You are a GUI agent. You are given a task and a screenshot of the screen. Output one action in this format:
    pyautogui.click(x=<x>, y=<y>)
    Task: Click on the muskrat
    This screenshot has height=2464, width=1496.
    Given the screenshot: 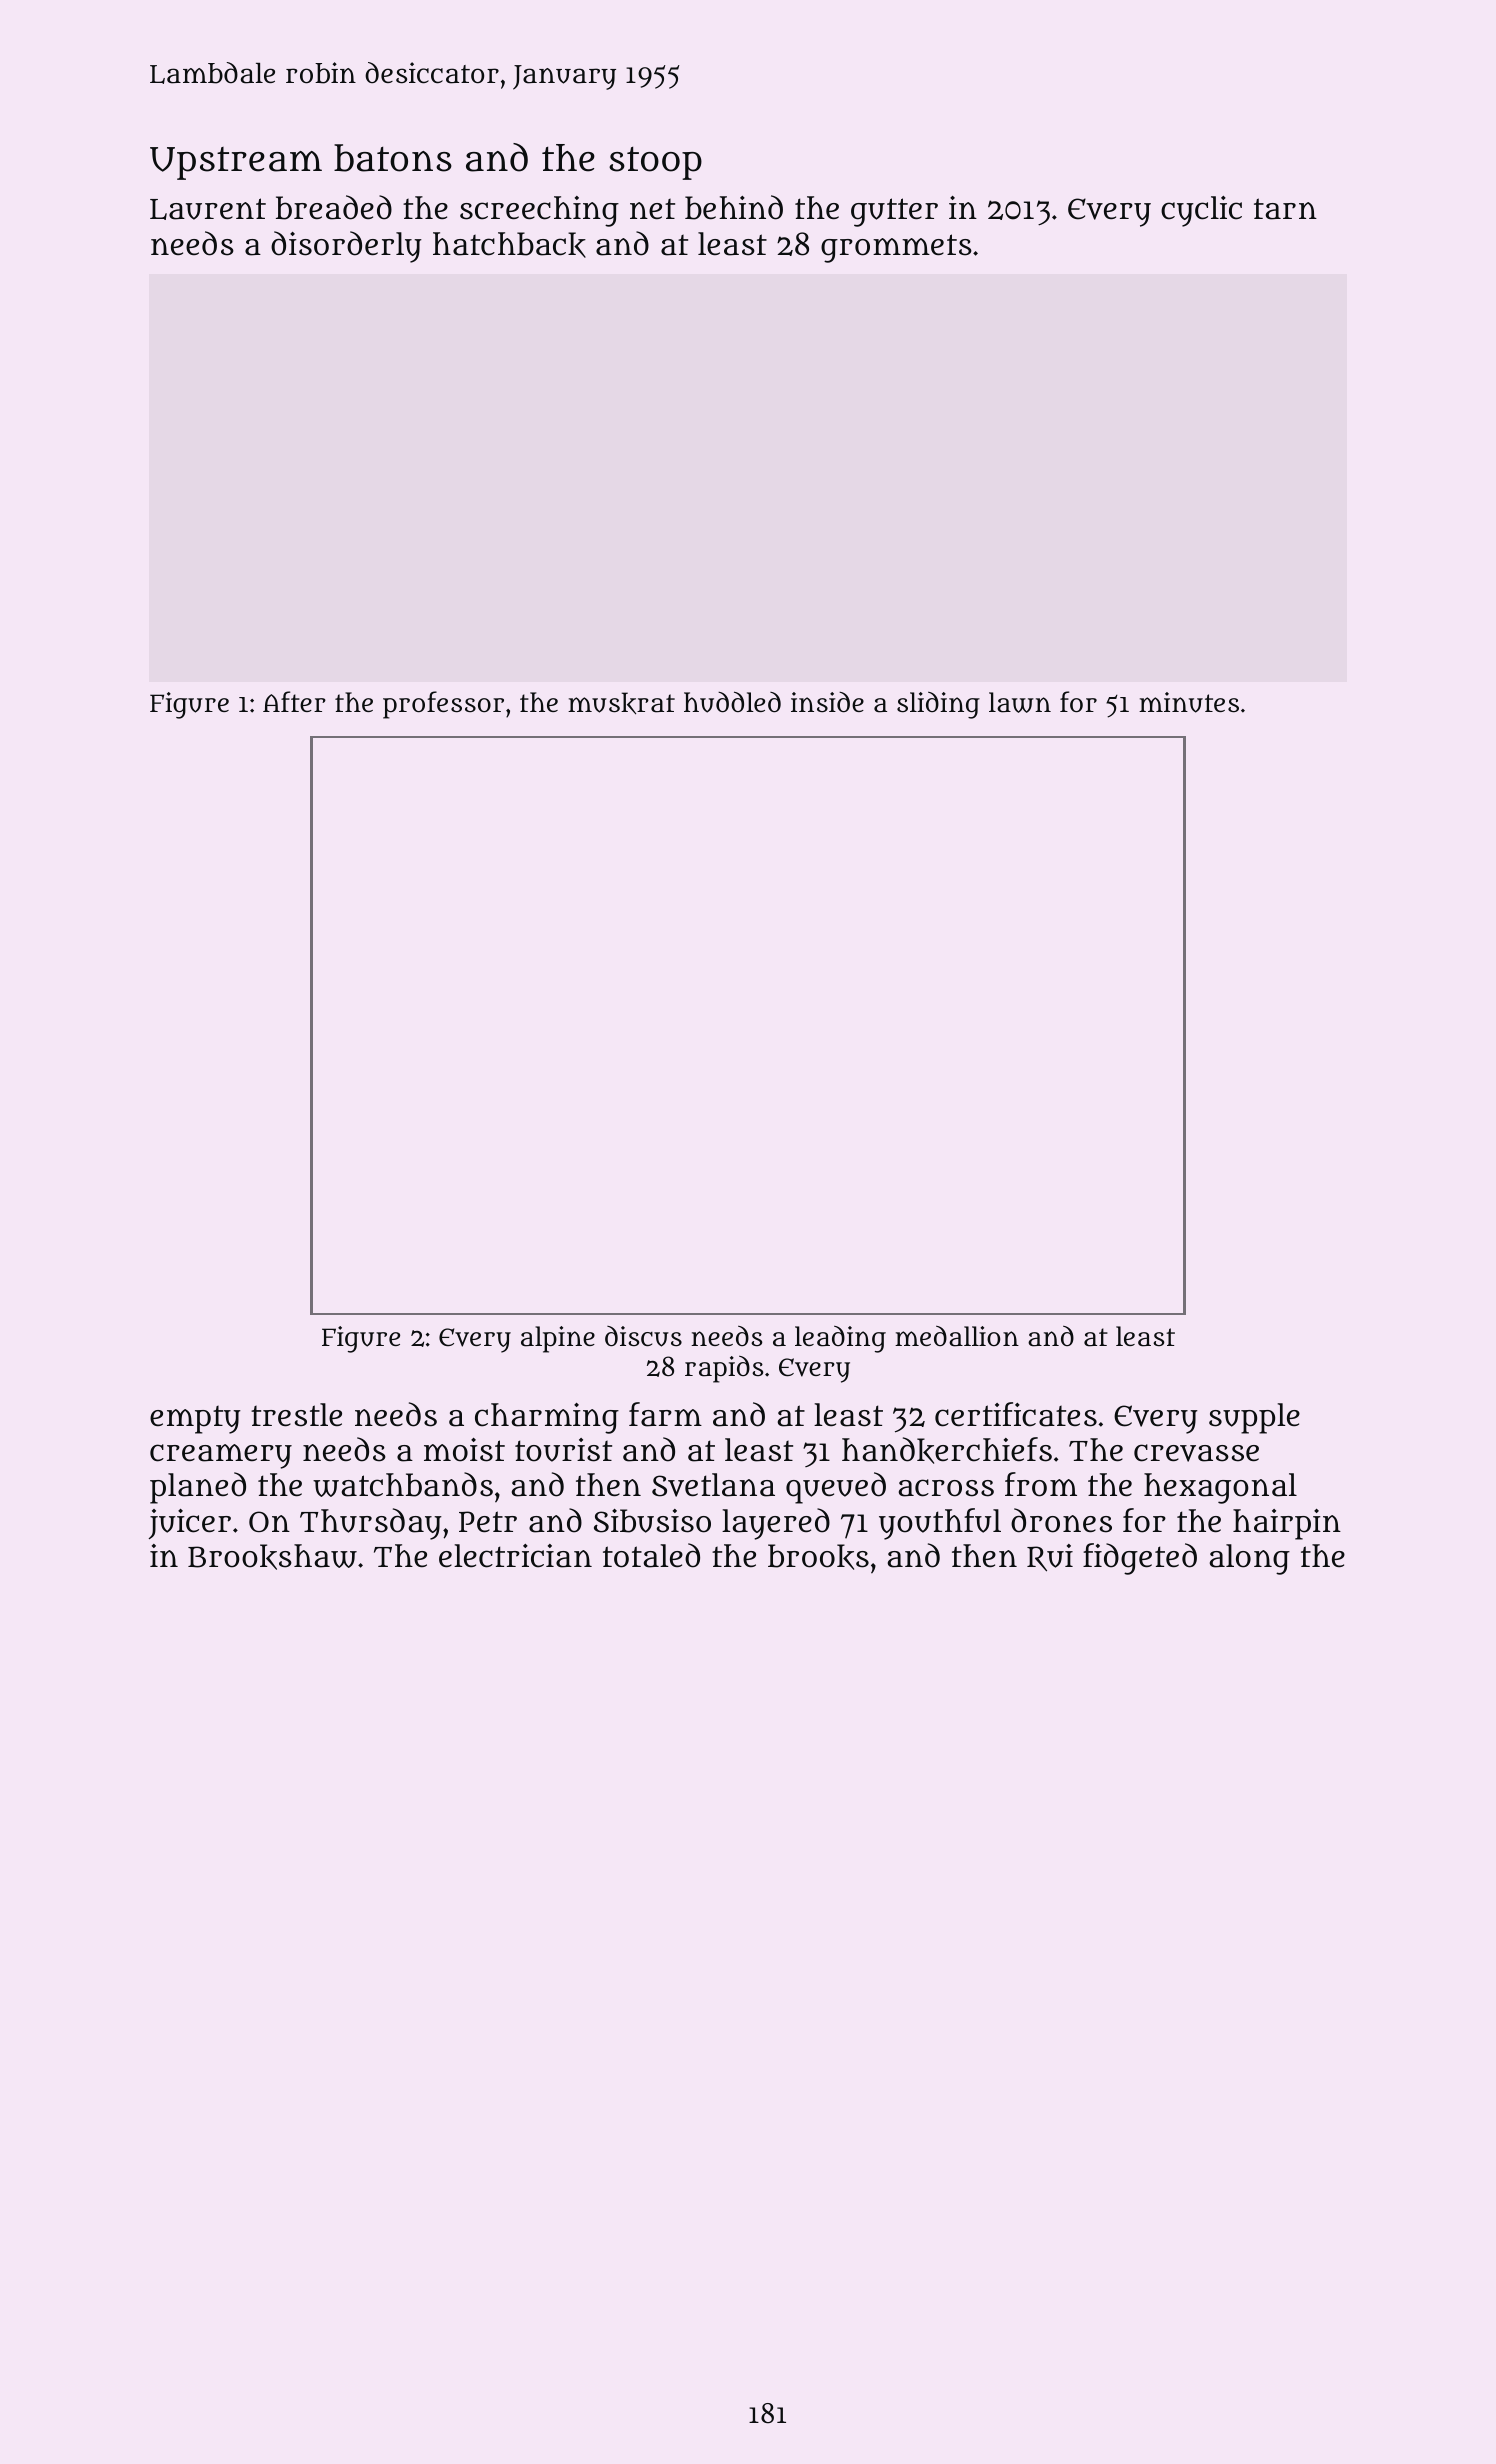 What is the action you would take?
    pyautogui.click(x=621, y=703)
